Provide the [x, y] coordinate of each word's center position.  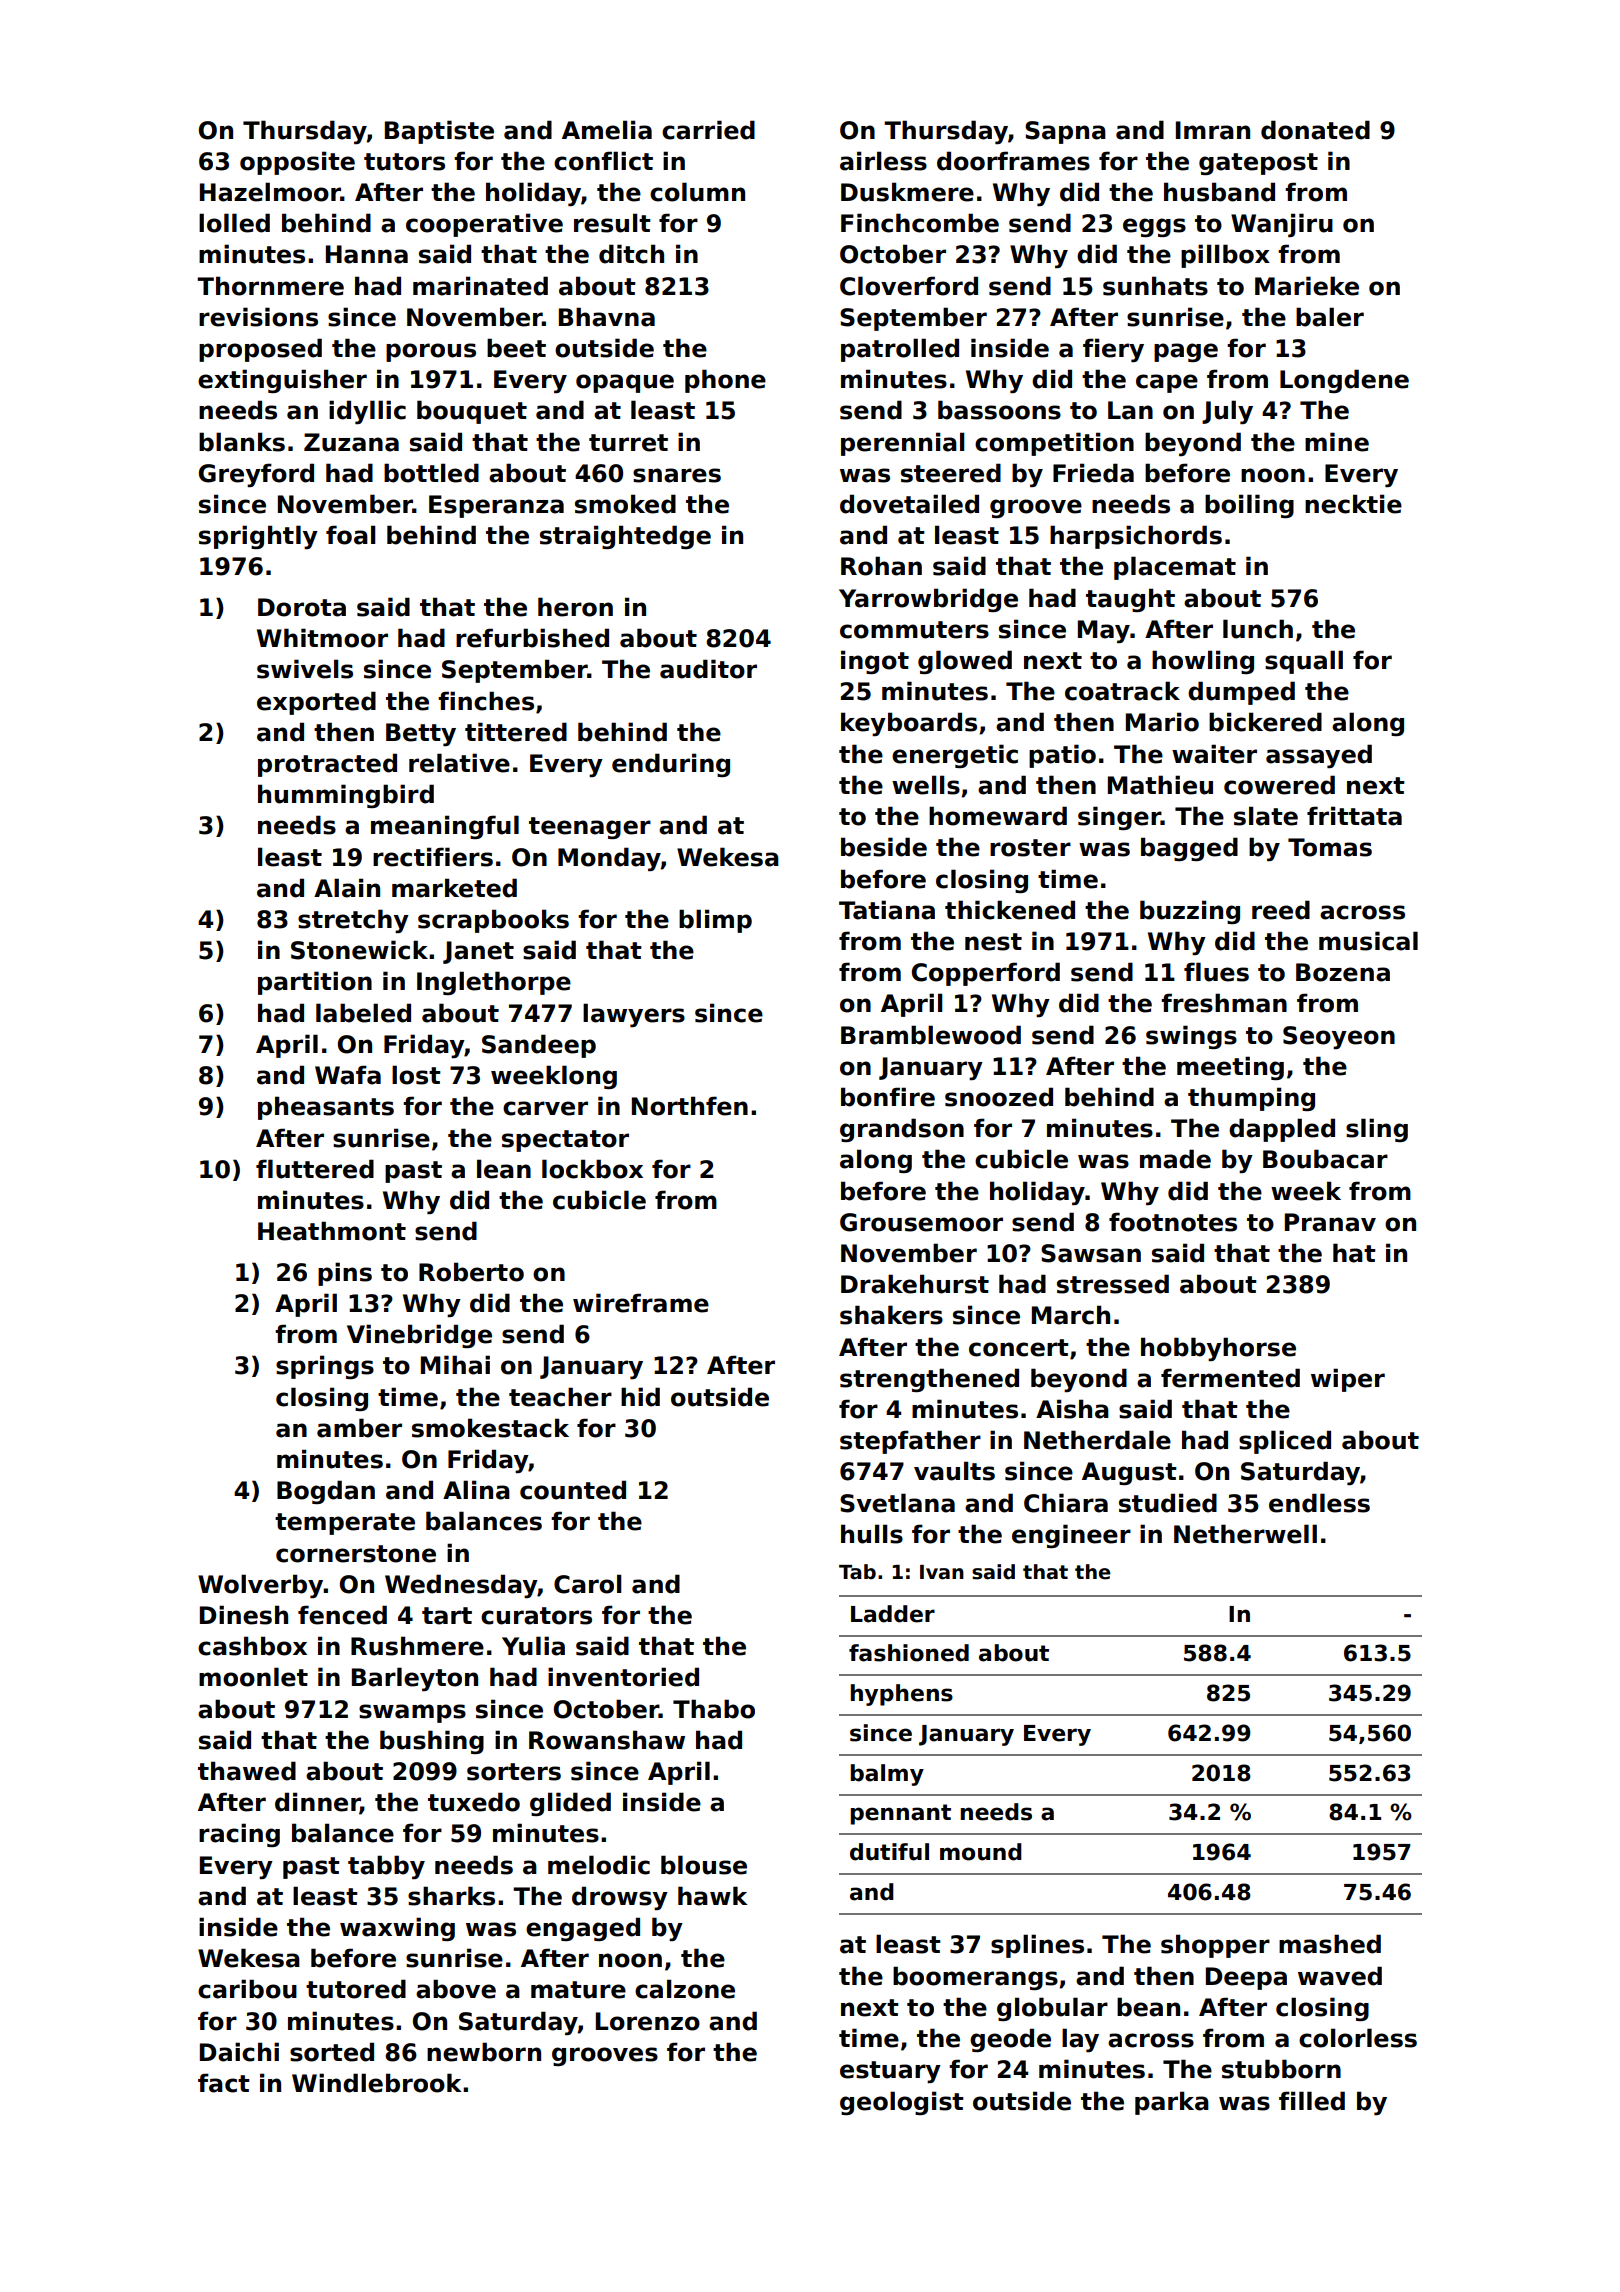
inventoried [623, 1677]
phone [725, 381]
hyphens [902, 1695]
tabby [386, 1867]
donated [1315, 130]
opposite [297, 163]
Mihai [455, 1365]
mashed [1330, 1944]
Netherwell [1245, 1534]
